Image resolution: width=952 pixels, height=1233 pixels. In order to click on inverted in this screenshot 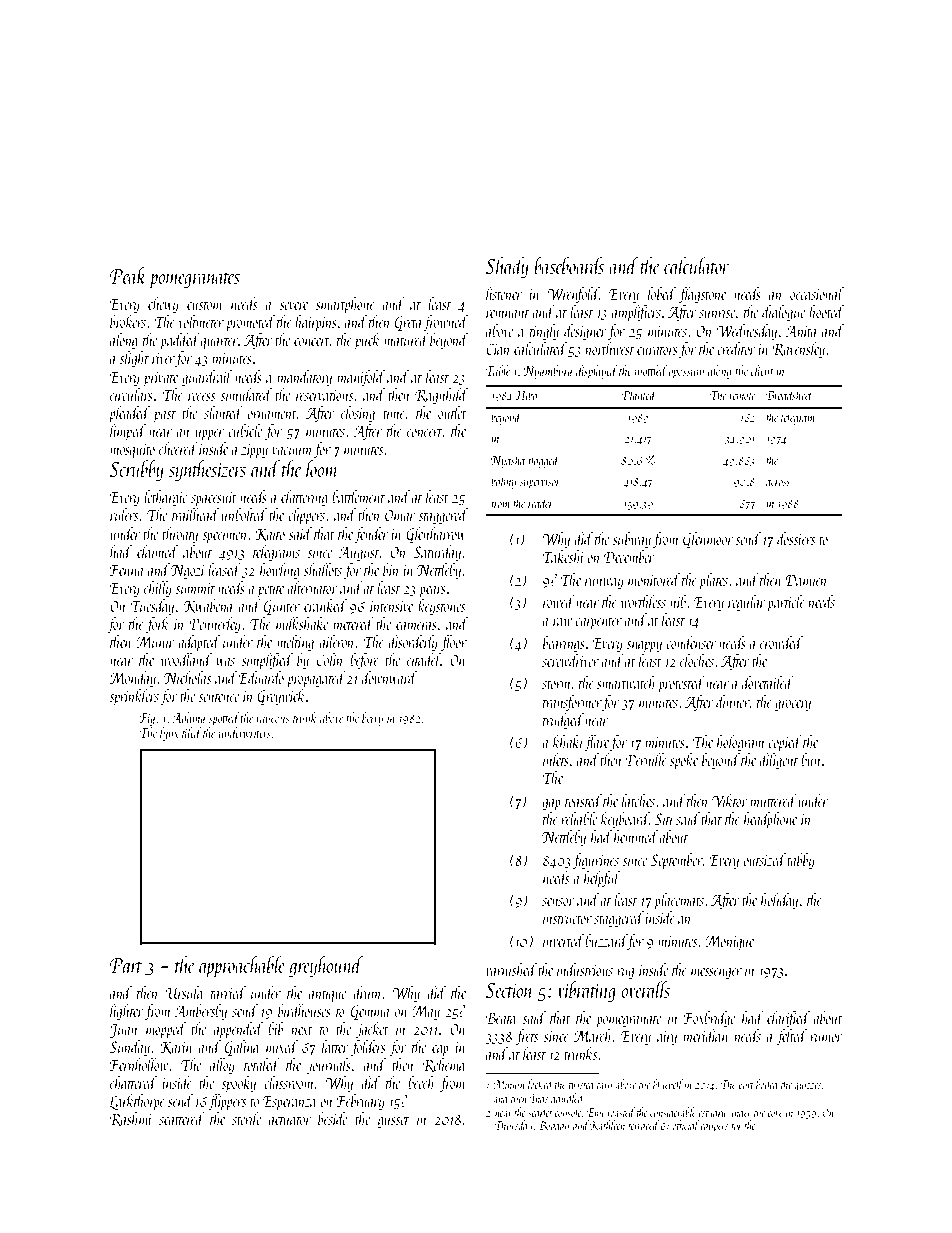, I will do `click(563, 940)`.
